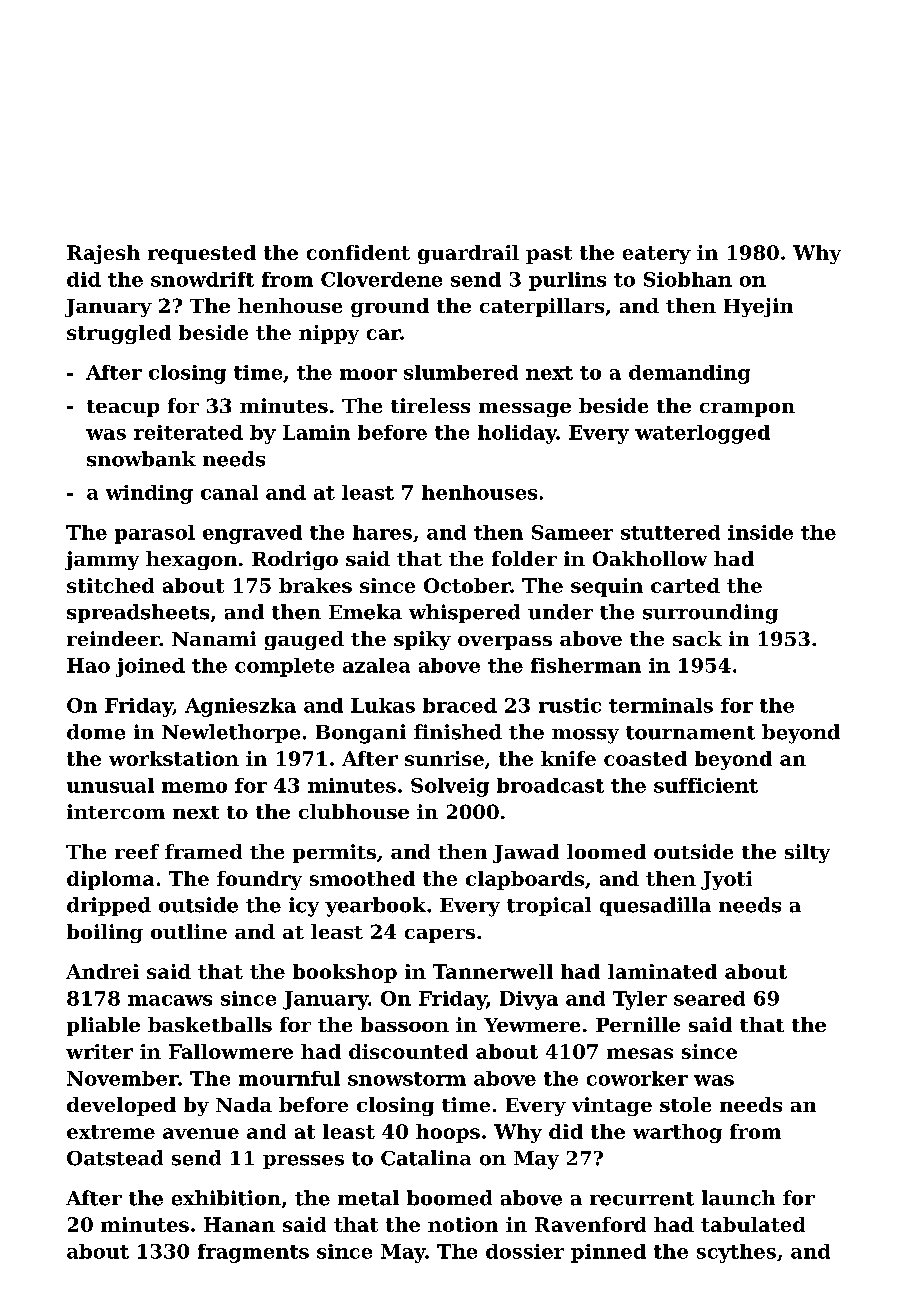 The width and height of the screenshot is (908, 1316). I want to click on confident, so click(358, 252).
